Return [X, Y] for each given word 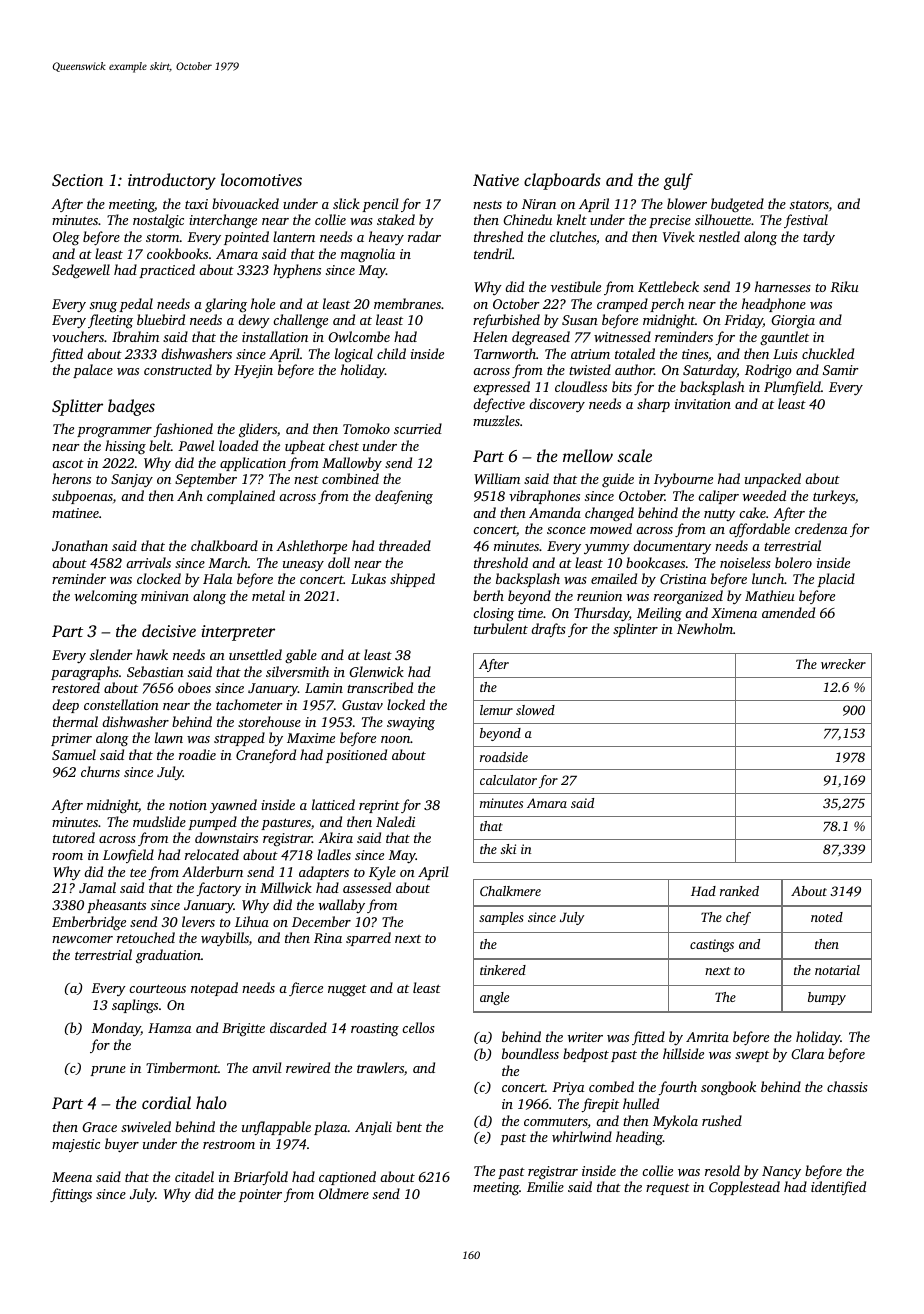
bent [409, 1126]
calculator [508, 780]
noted [827, 917]
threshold [501, 562]
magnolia [368, 255]
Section [77, 180]
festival [806, 221]
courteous [157, 988]
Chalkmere [510, 891]
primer [71, 739]
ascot [68, 463]
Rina [328, 938]
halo [211, 1102]
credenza [821, 528]
